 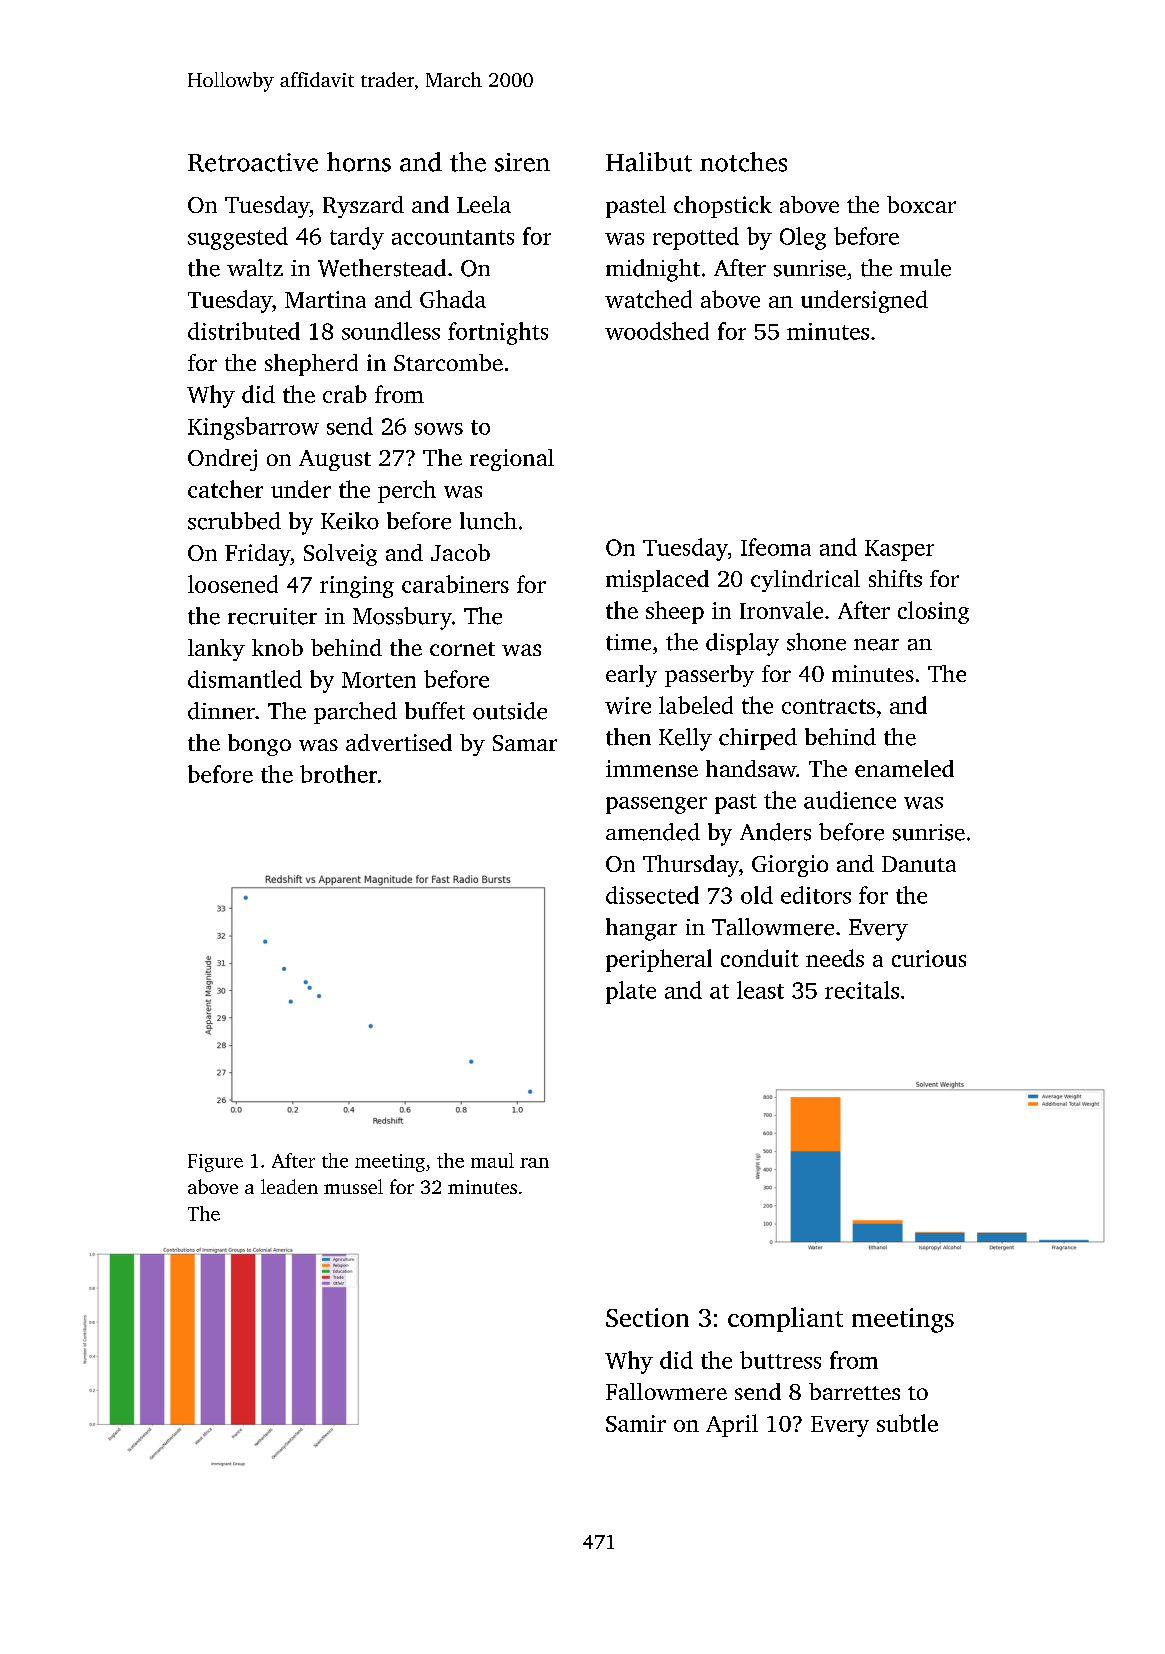 What do you see at coordinates (522, 162) in the screenshot?
I see `siren` at bounding box center [522, 162].
